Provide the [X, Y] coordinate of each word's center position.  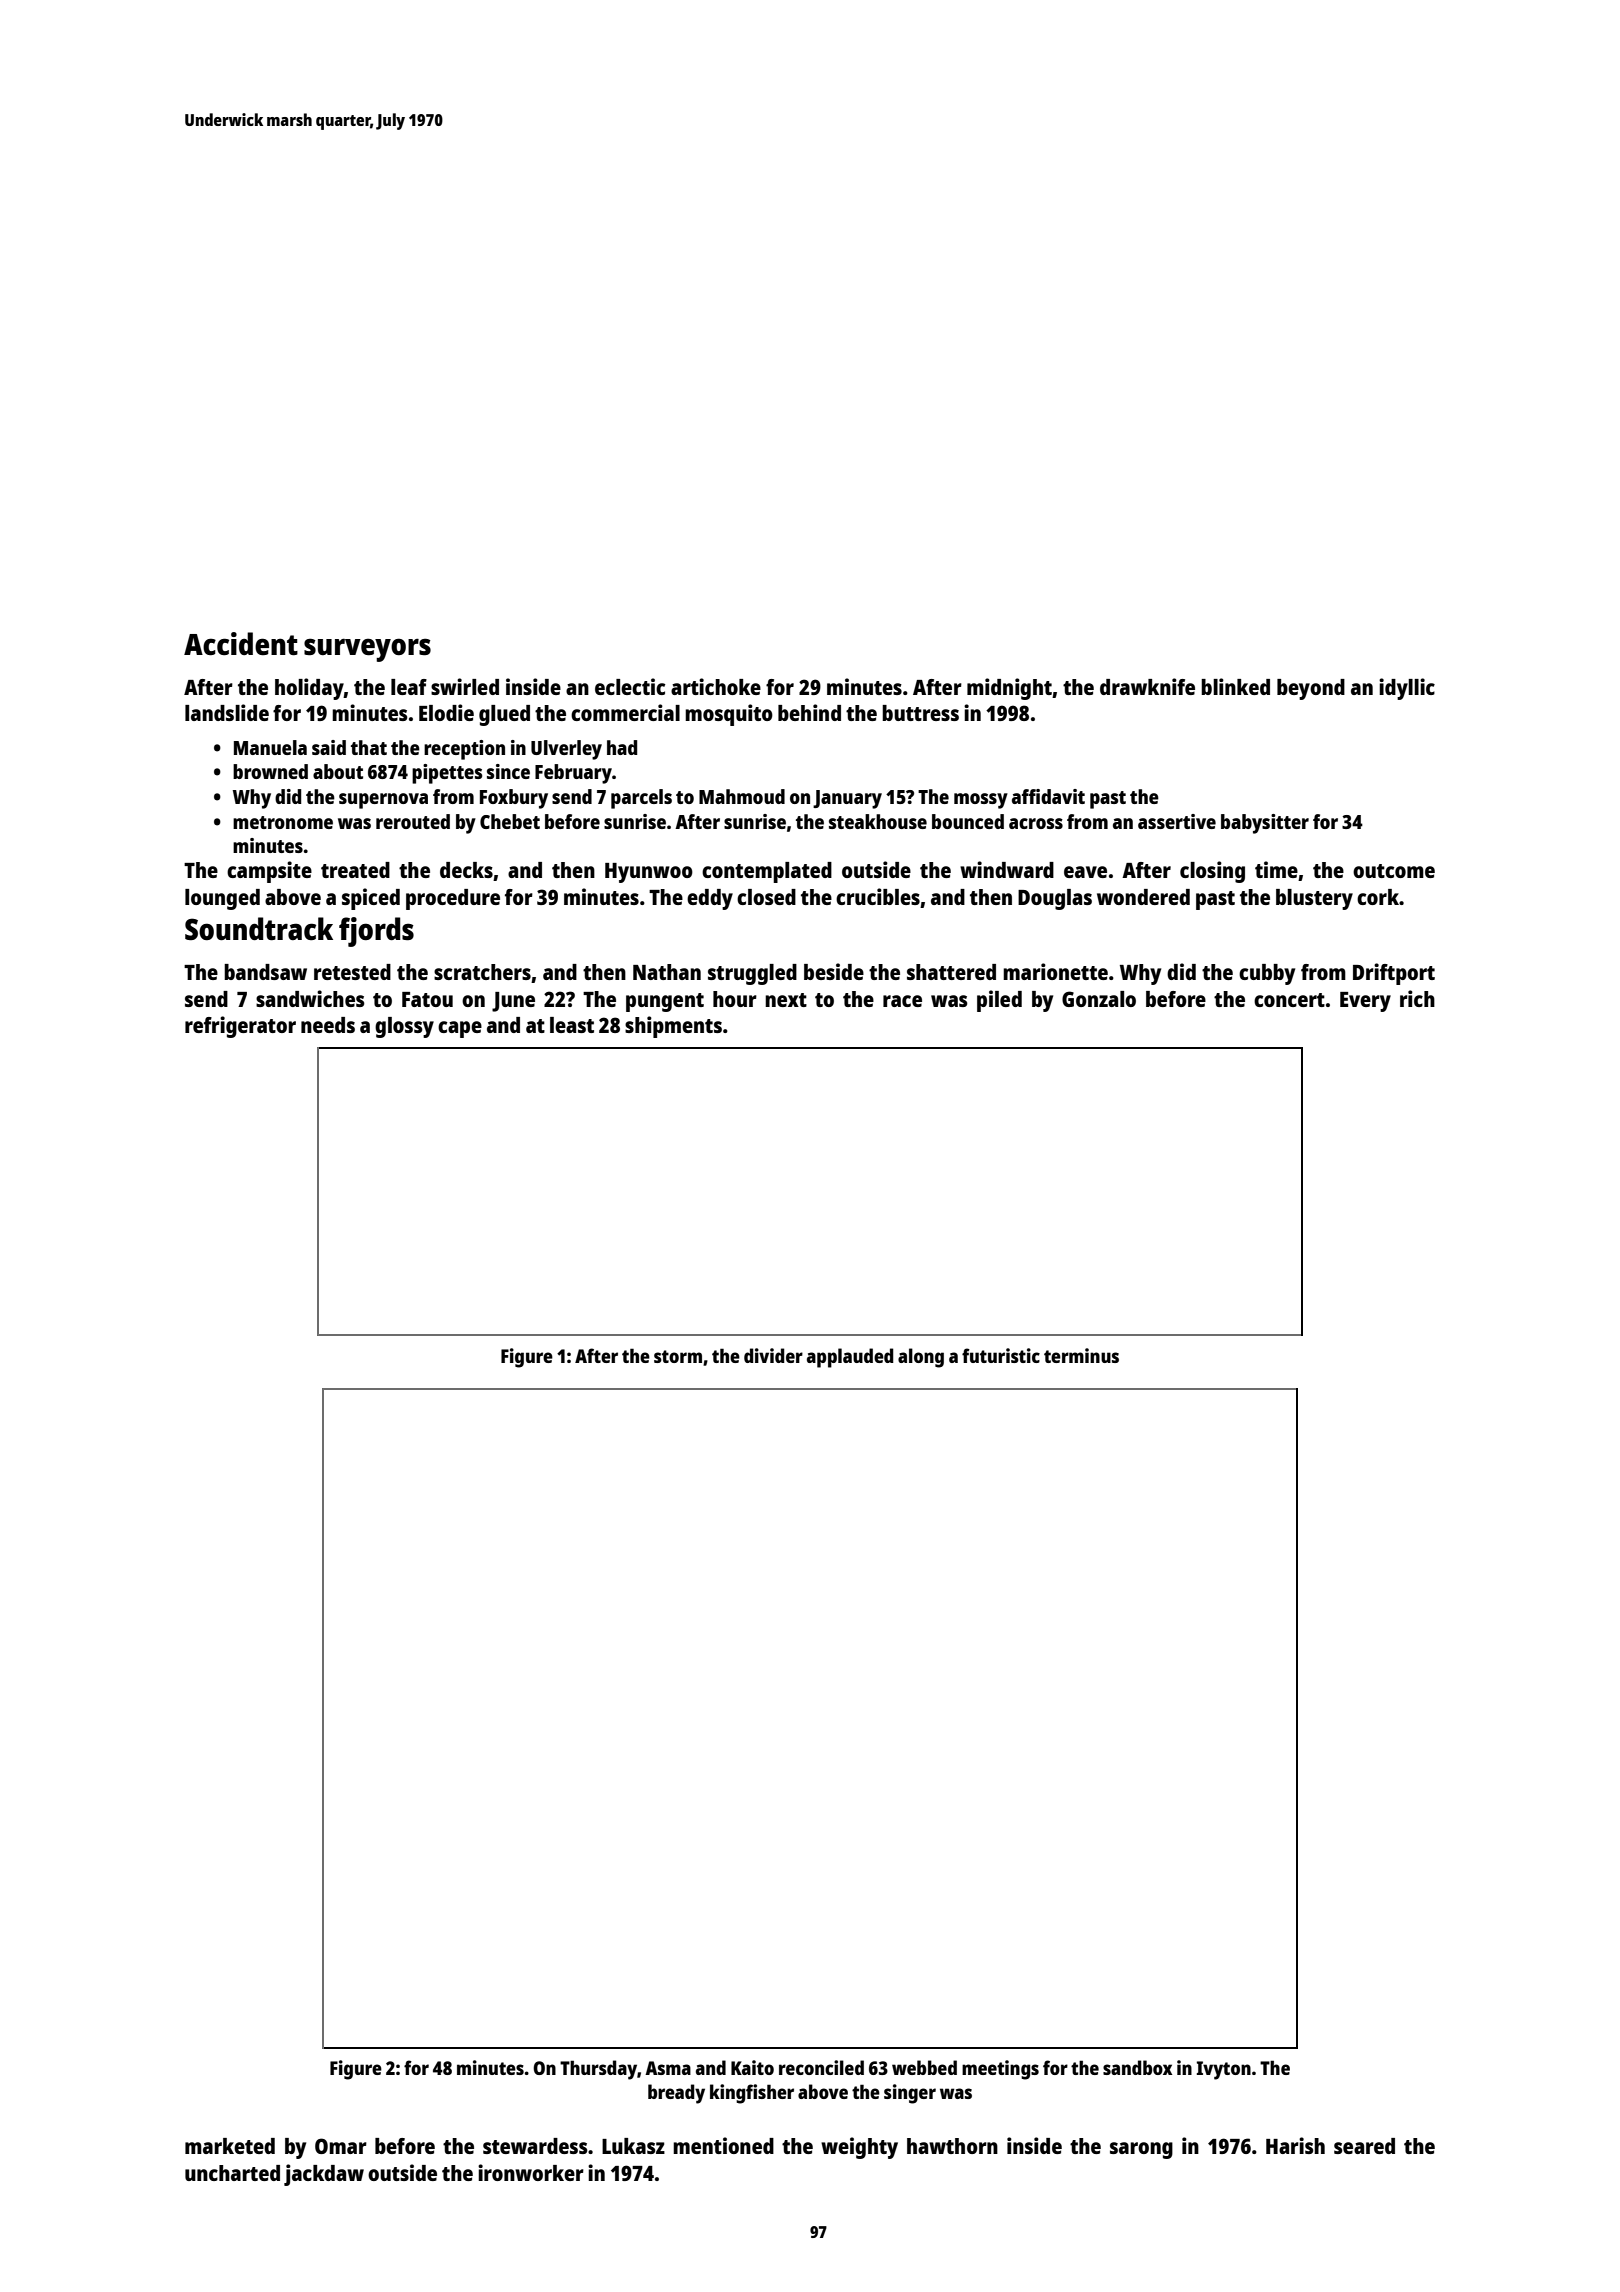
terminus [1081, 1355]
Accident [241, 643]
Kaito [752, 2067]
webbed [924, 2067]
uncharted [232, 2173]
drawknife [1147, 686]
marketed [230, 2146]
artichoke [716, 686]
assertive [1177, 821]
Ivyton [1224, 2070]
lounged [222, 899]
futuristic [1001, 1355]
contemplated [767, 872]
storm [678, 1356]
